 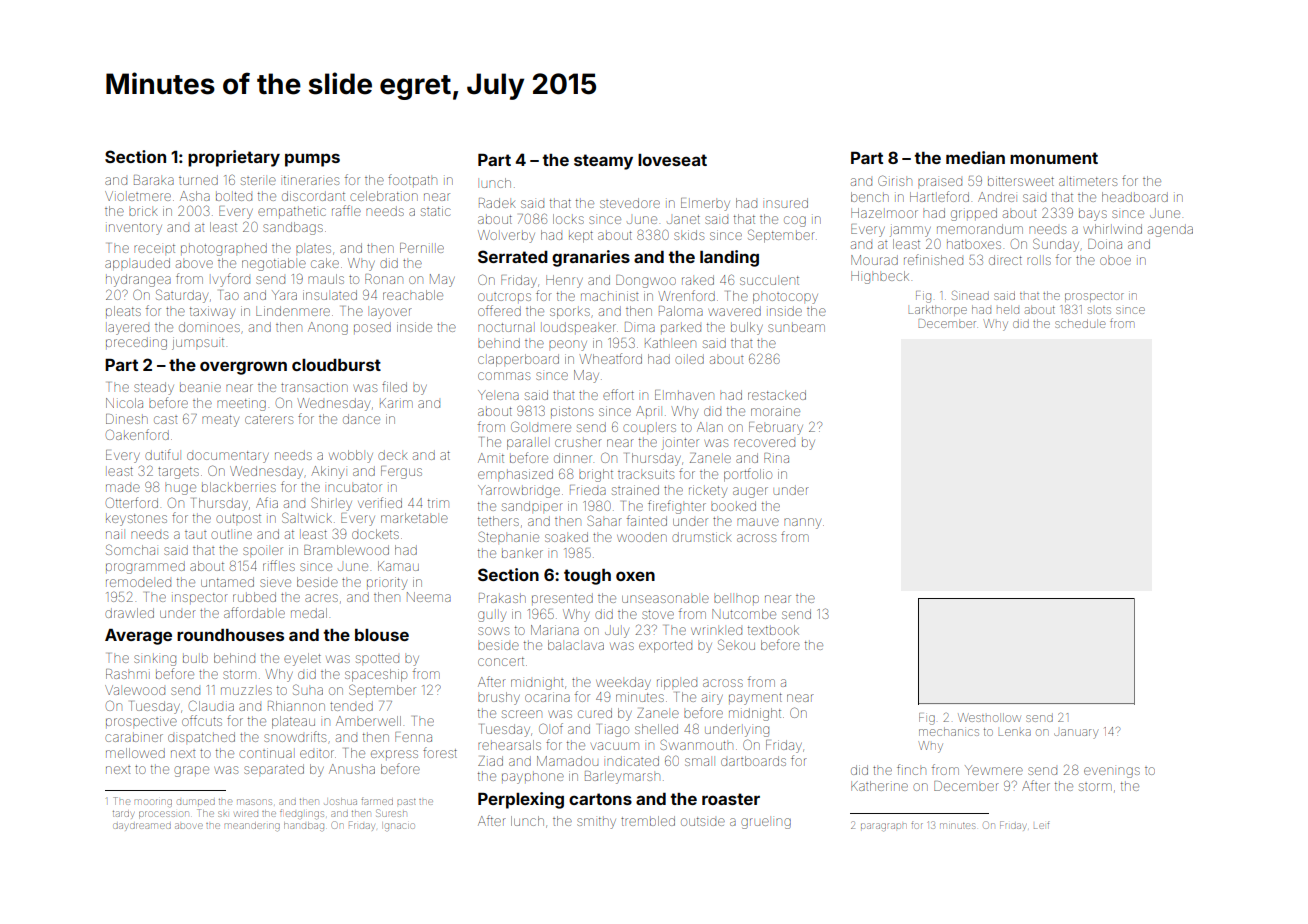 What do you see at coordinates (252, 827) in the document?
I see `meandering` at bounding box center [252, 827].
